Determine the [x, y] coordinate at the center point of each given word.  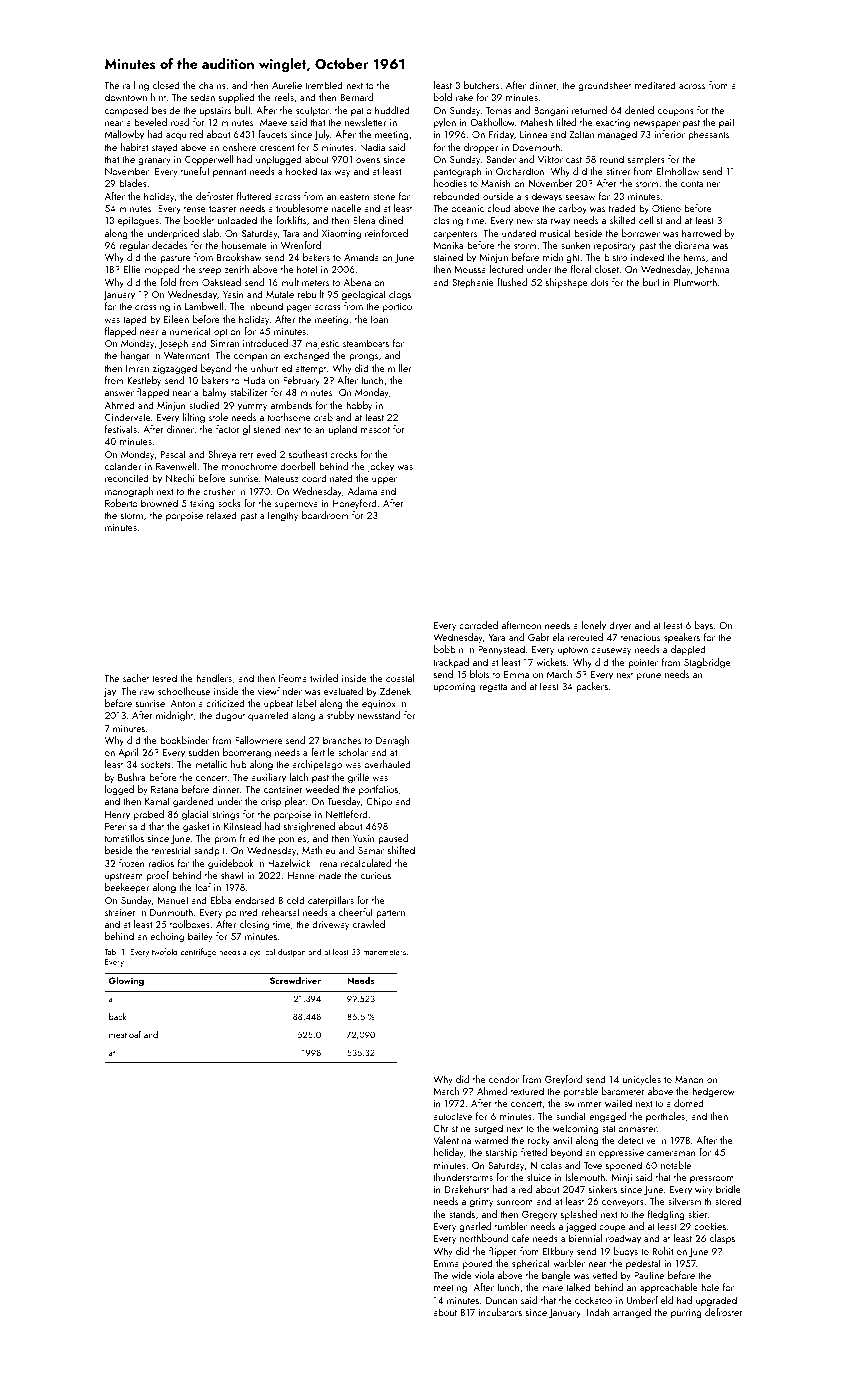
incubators [500, 1312]
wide [461, 1275]
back [117, 1016]
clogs [400, 295]
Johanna [712, 270]
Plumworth [695, 282]
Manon [689, 1079]
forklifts [291, 220]
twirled [324, 678]
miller [399, 368]
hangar [135, 356]
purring [686, 1313]
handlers [214, 678]
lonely [594, 626]
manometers [384, 952]
